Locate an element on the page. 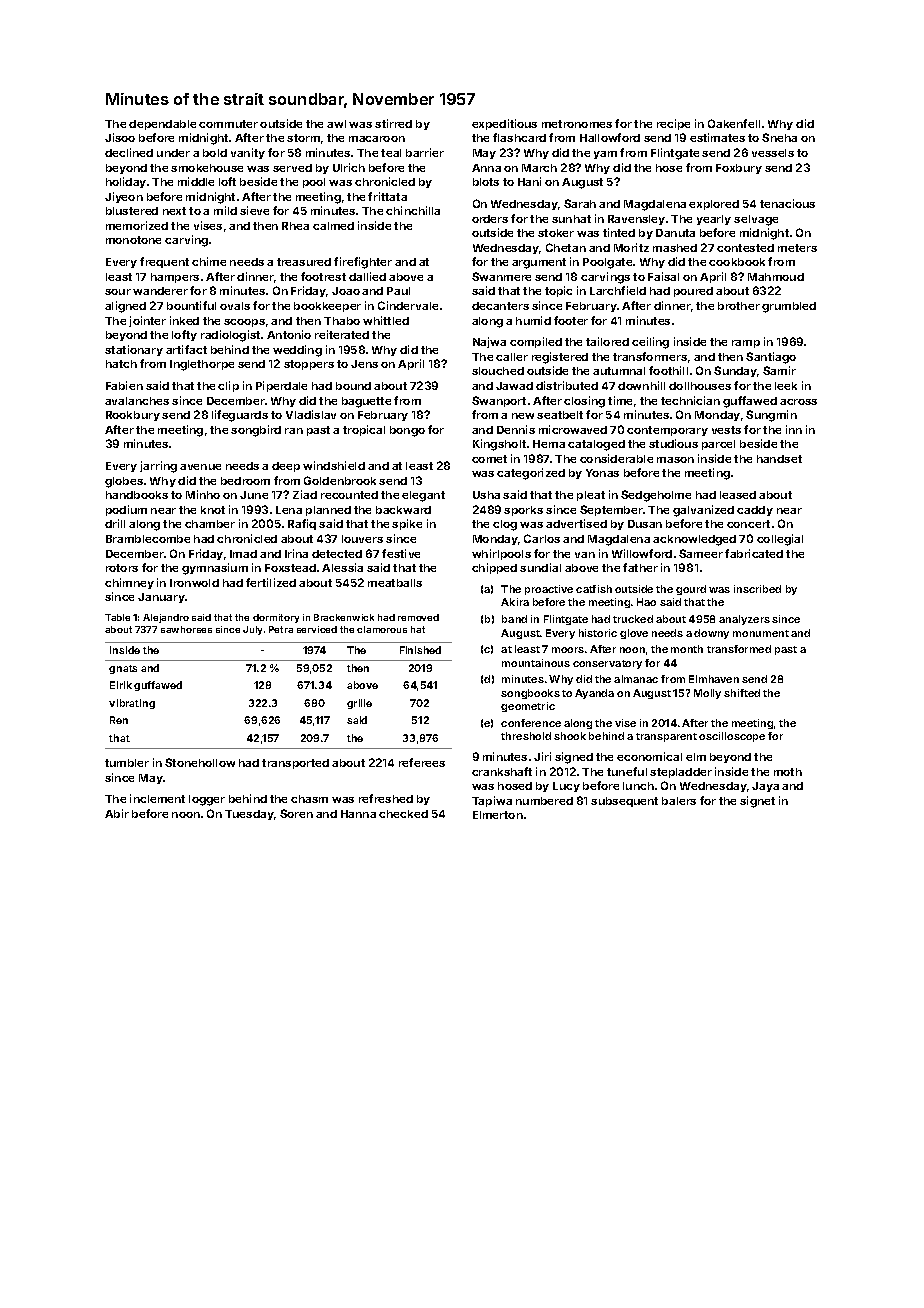 The height and width of the document is (1308, 924). shifted is located at coordinates (742, 693).
